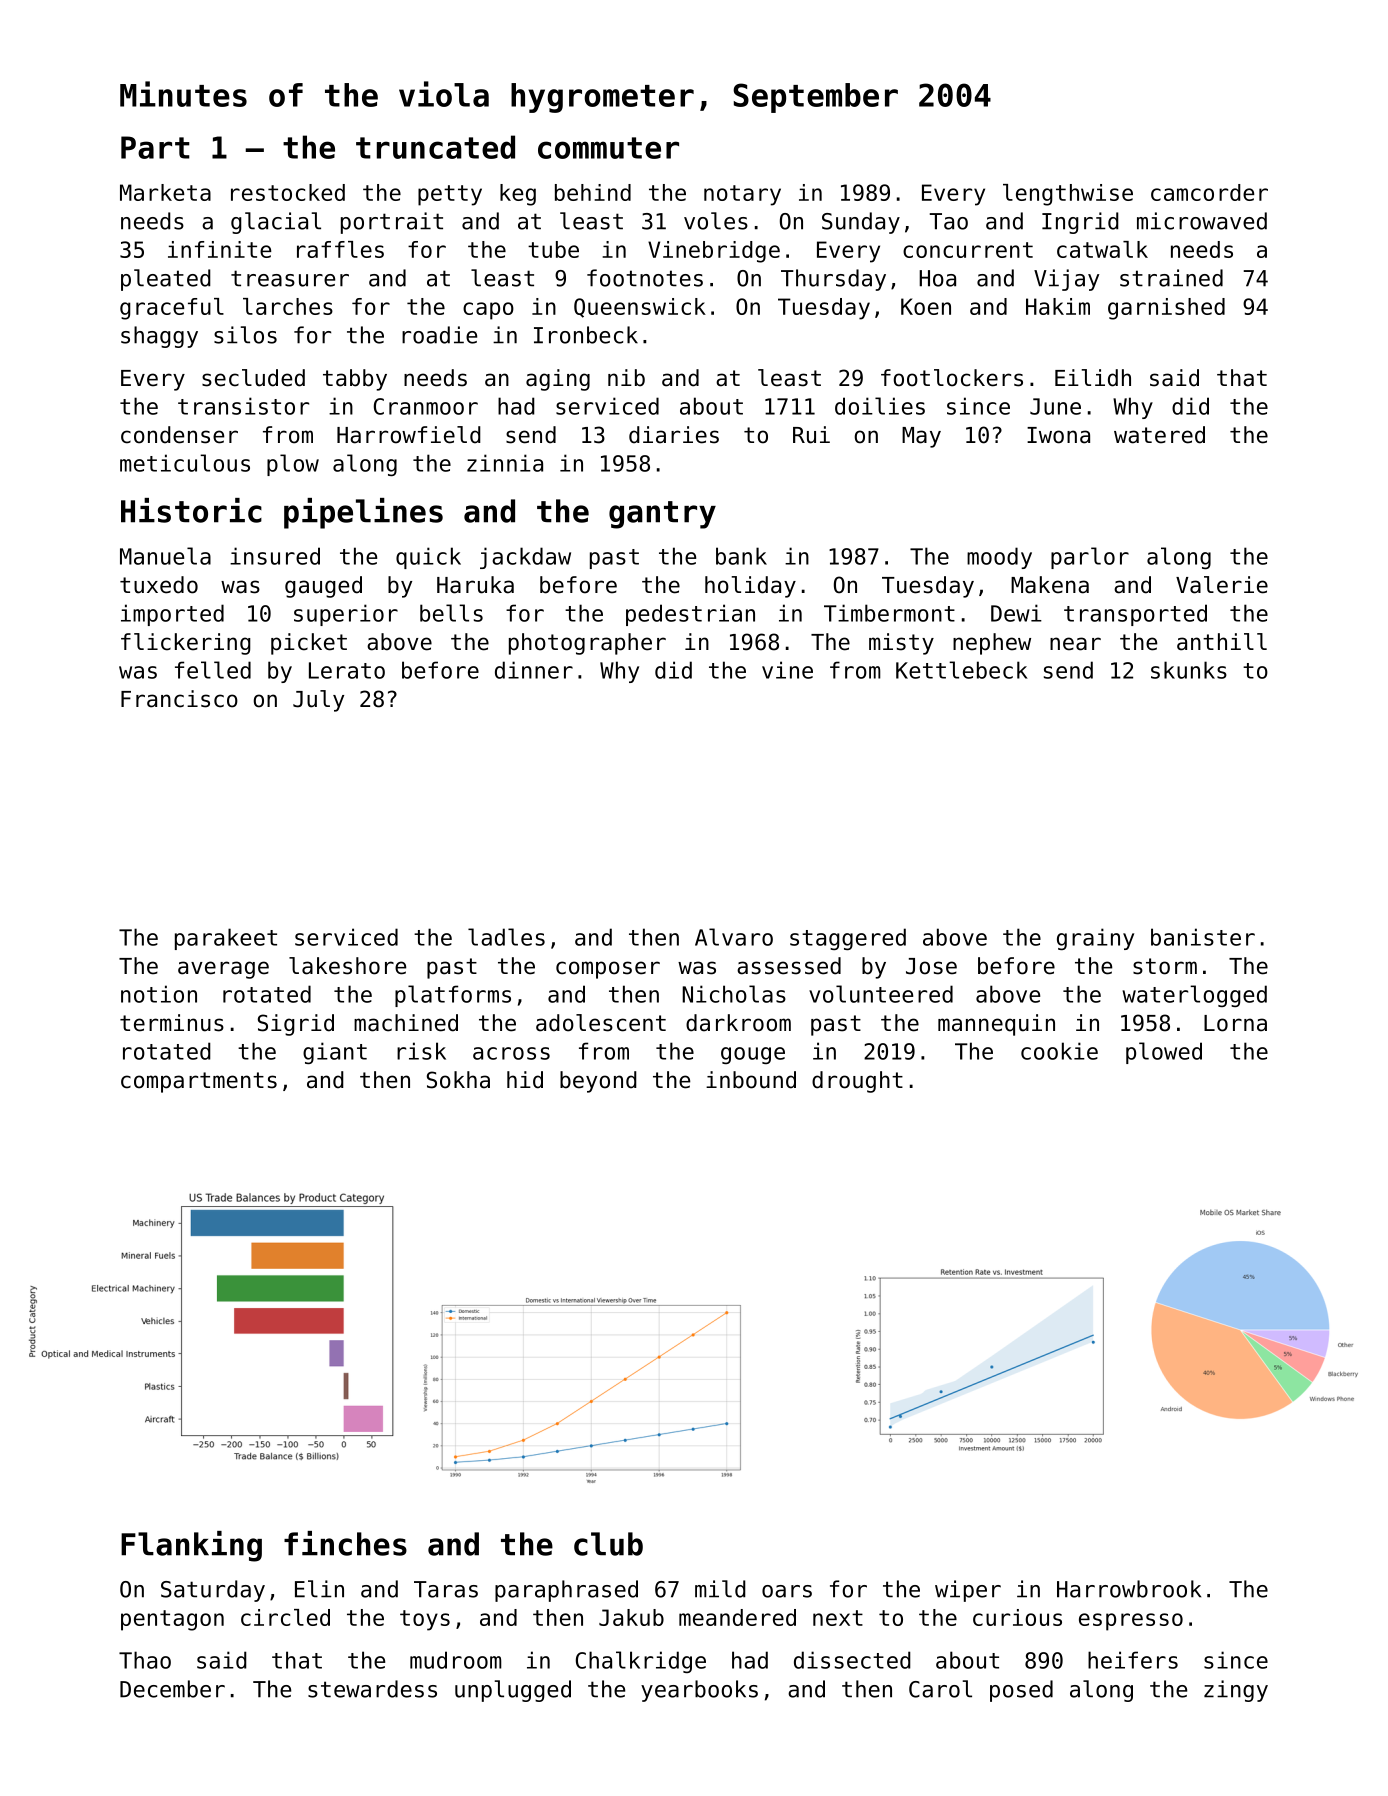 The height and width of the screenshot is (1796, 1388). What do you see at coordinates (179, 435) in the screenshot?
I see `condenser` at bounding box center [179, 435].
